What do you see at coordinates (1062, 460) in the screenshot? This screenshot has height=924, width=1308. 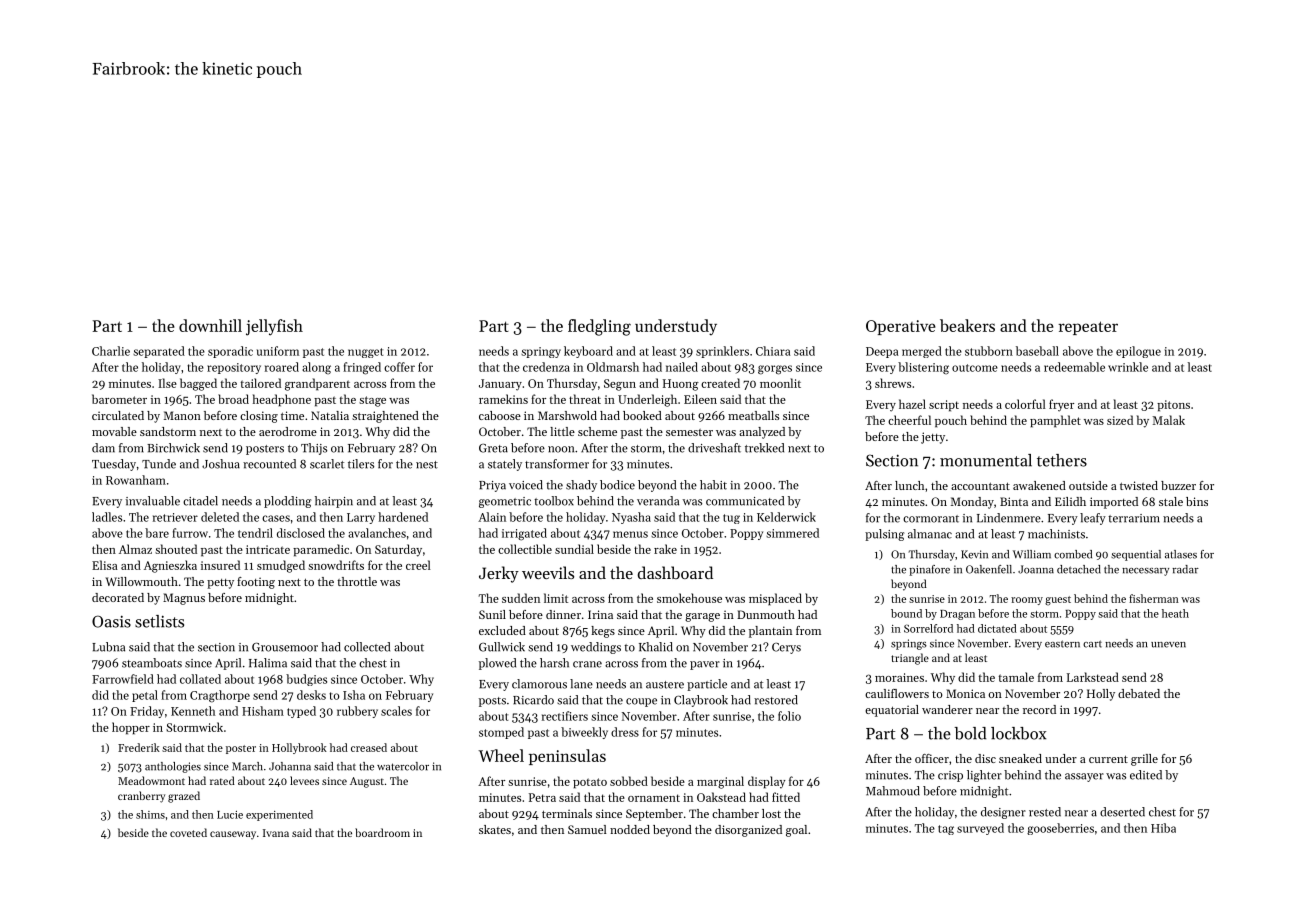 I see `tethers` at bounding box center [1062, 460].
